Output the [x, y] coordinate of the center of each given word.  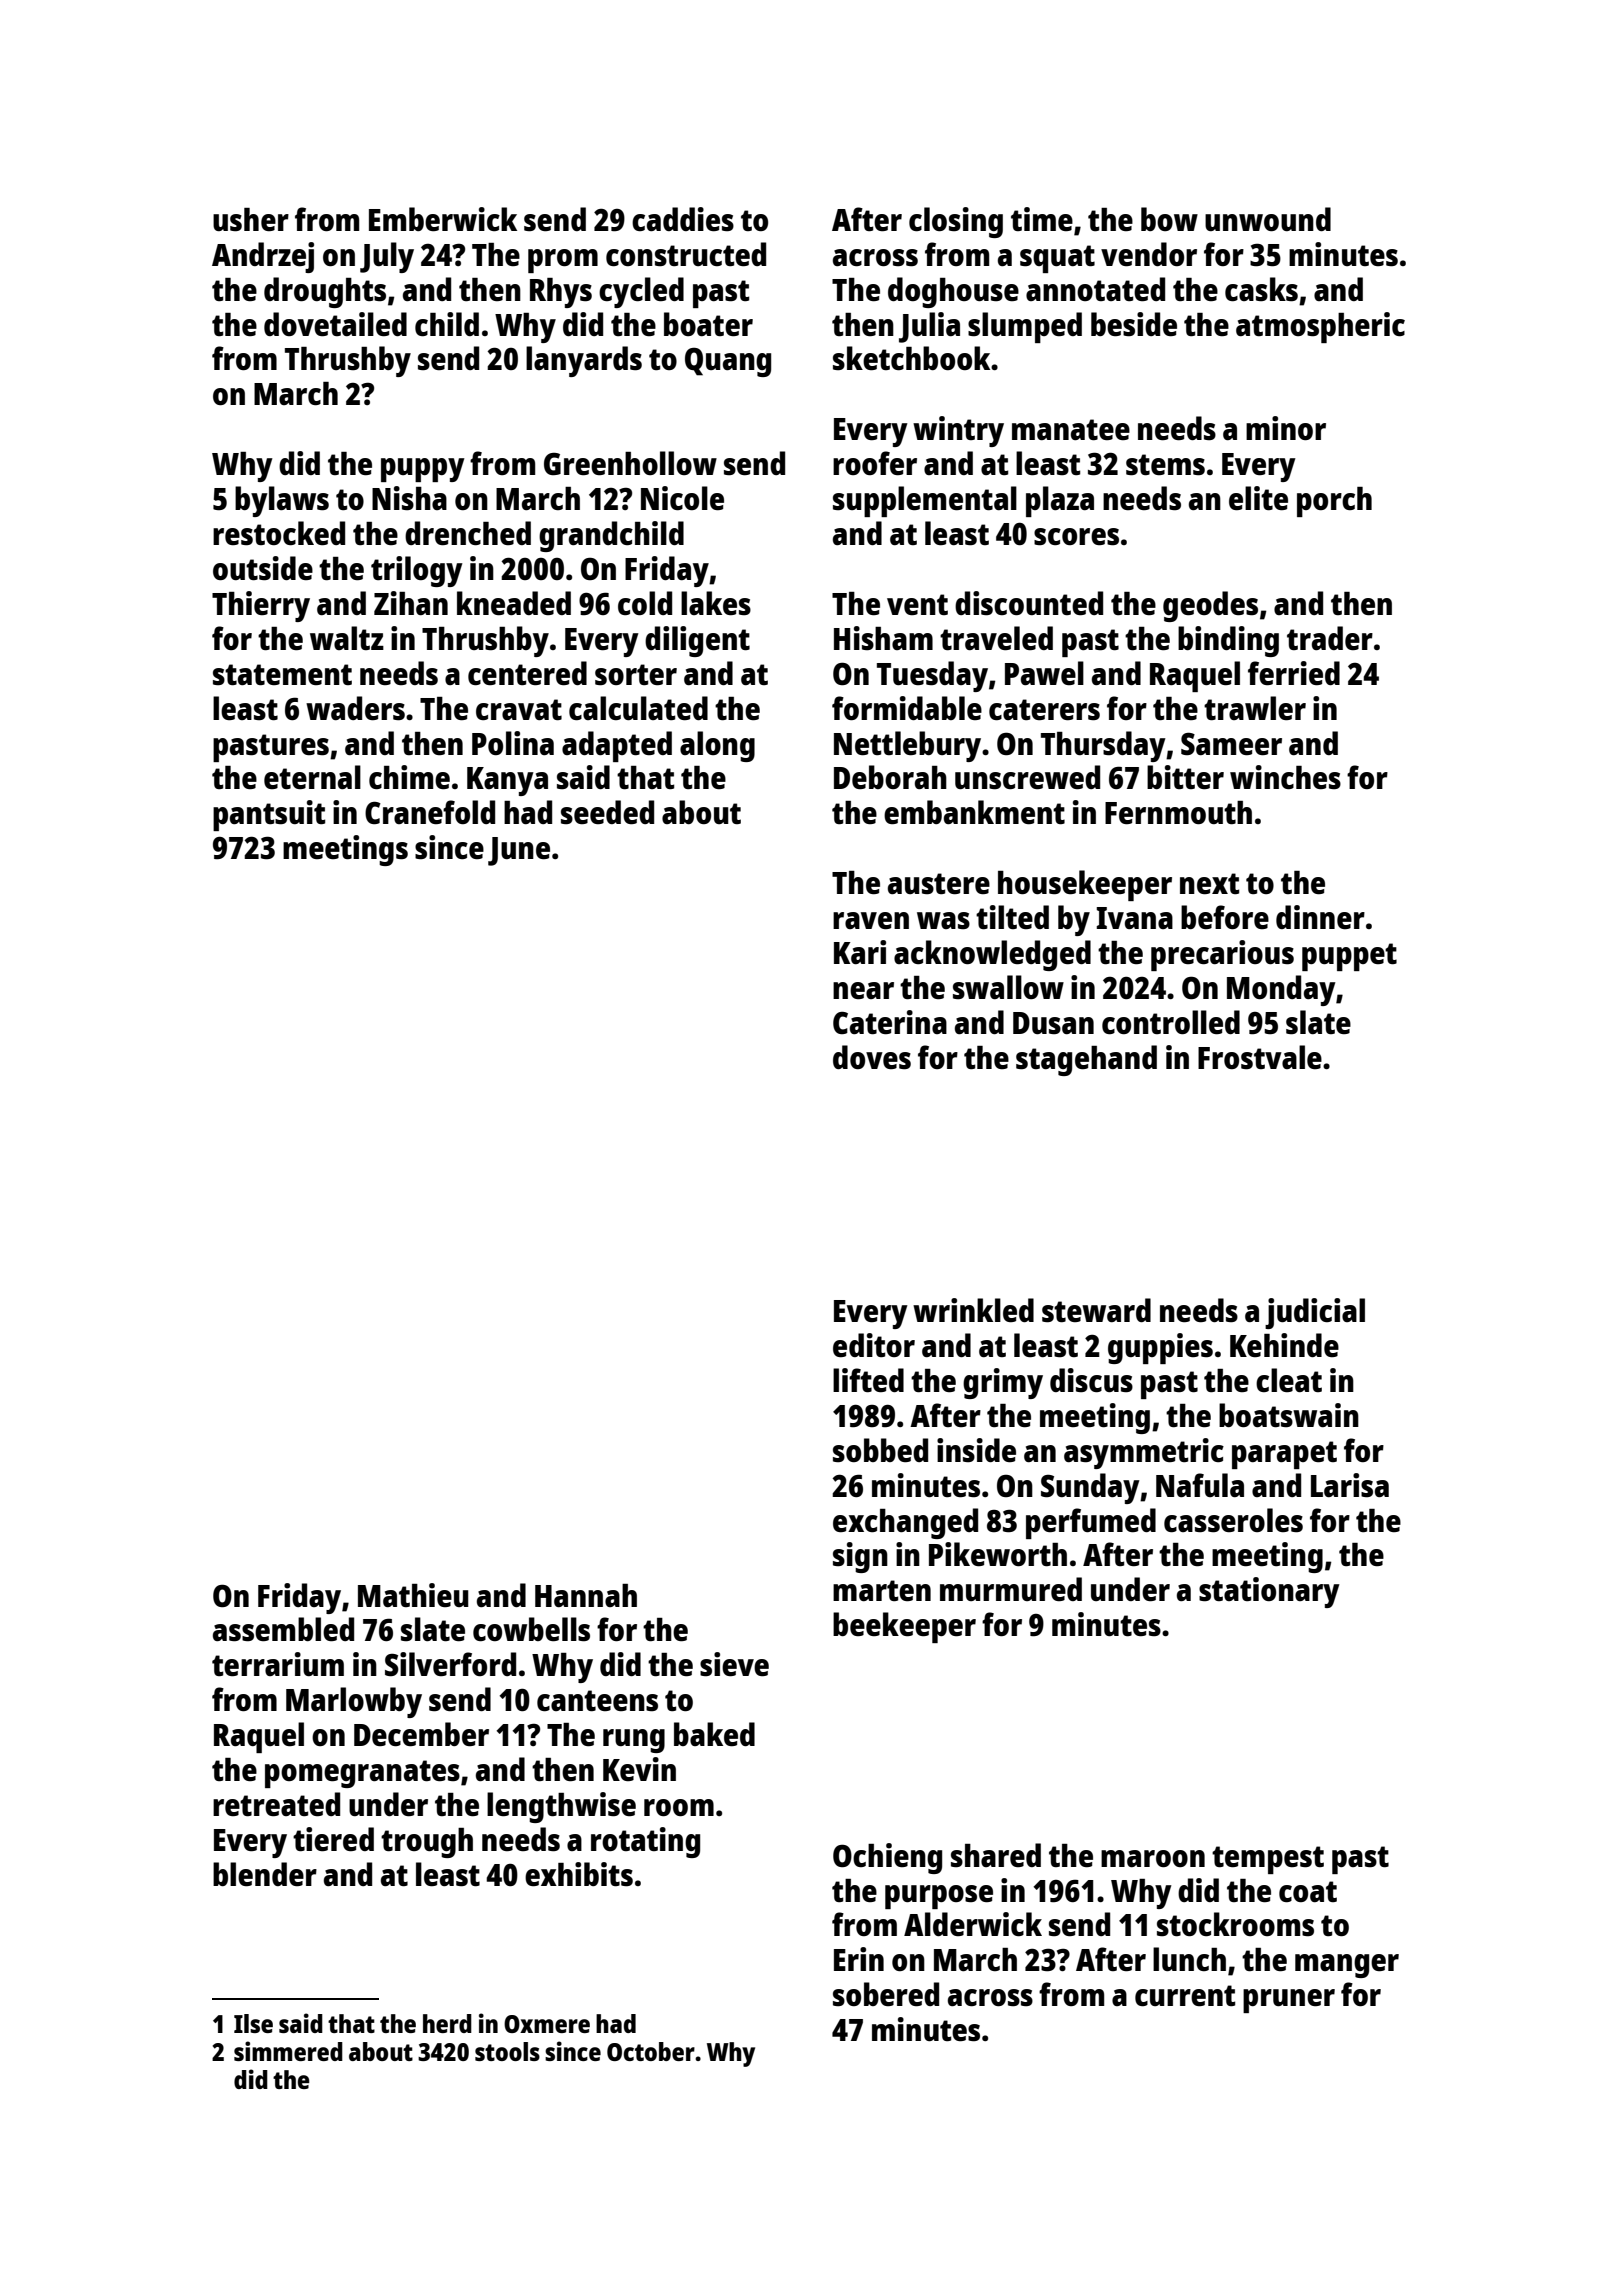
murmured [1011, 1589]
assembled [283, 1629]
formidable [907, 708]
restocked [279, 533]
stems [1165, 465]
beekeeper [904, 1627]
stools [507, 2051]
